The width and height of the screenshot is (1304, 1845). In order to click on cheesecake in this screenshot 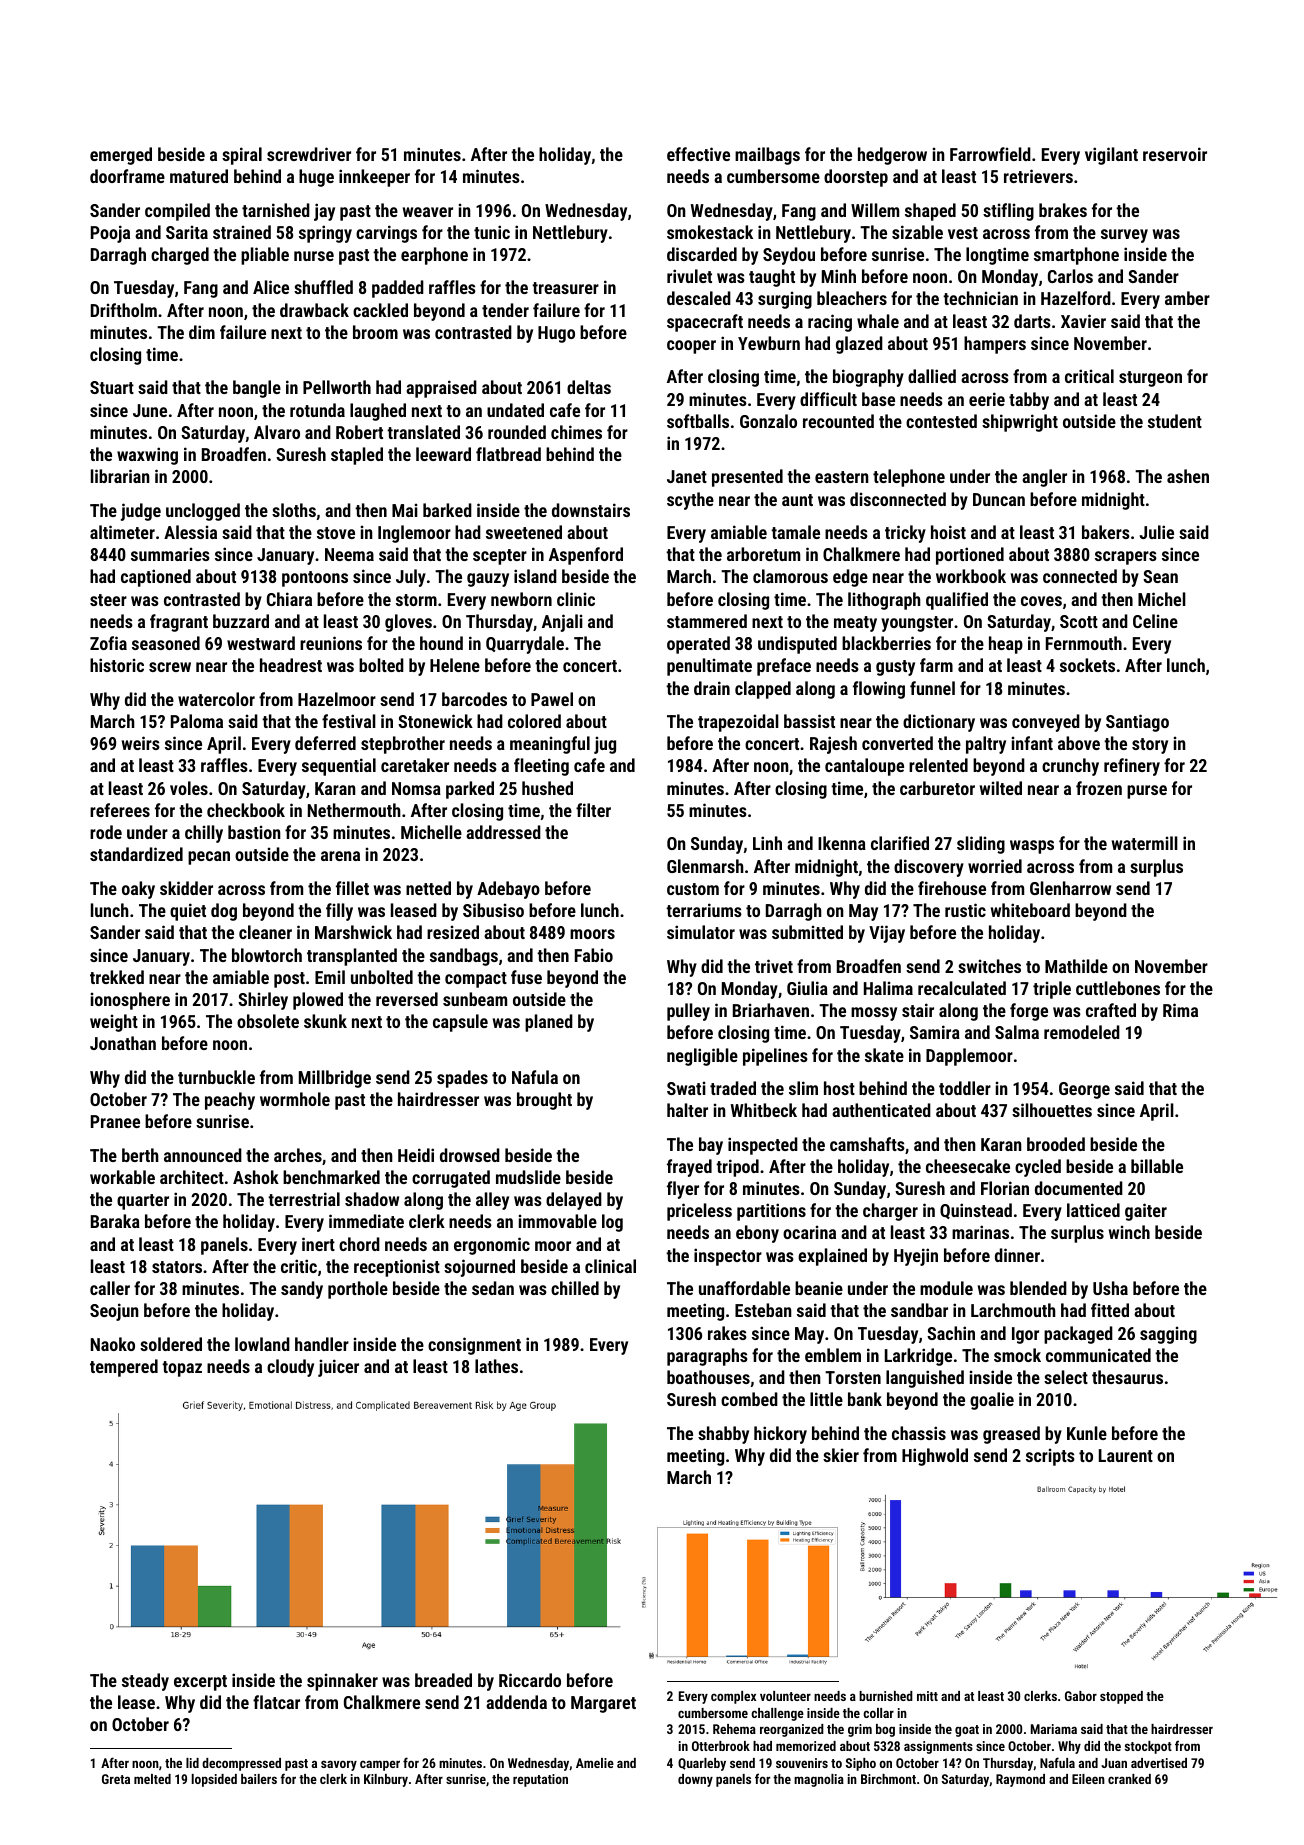, I will do `click(968, 1166)`.
